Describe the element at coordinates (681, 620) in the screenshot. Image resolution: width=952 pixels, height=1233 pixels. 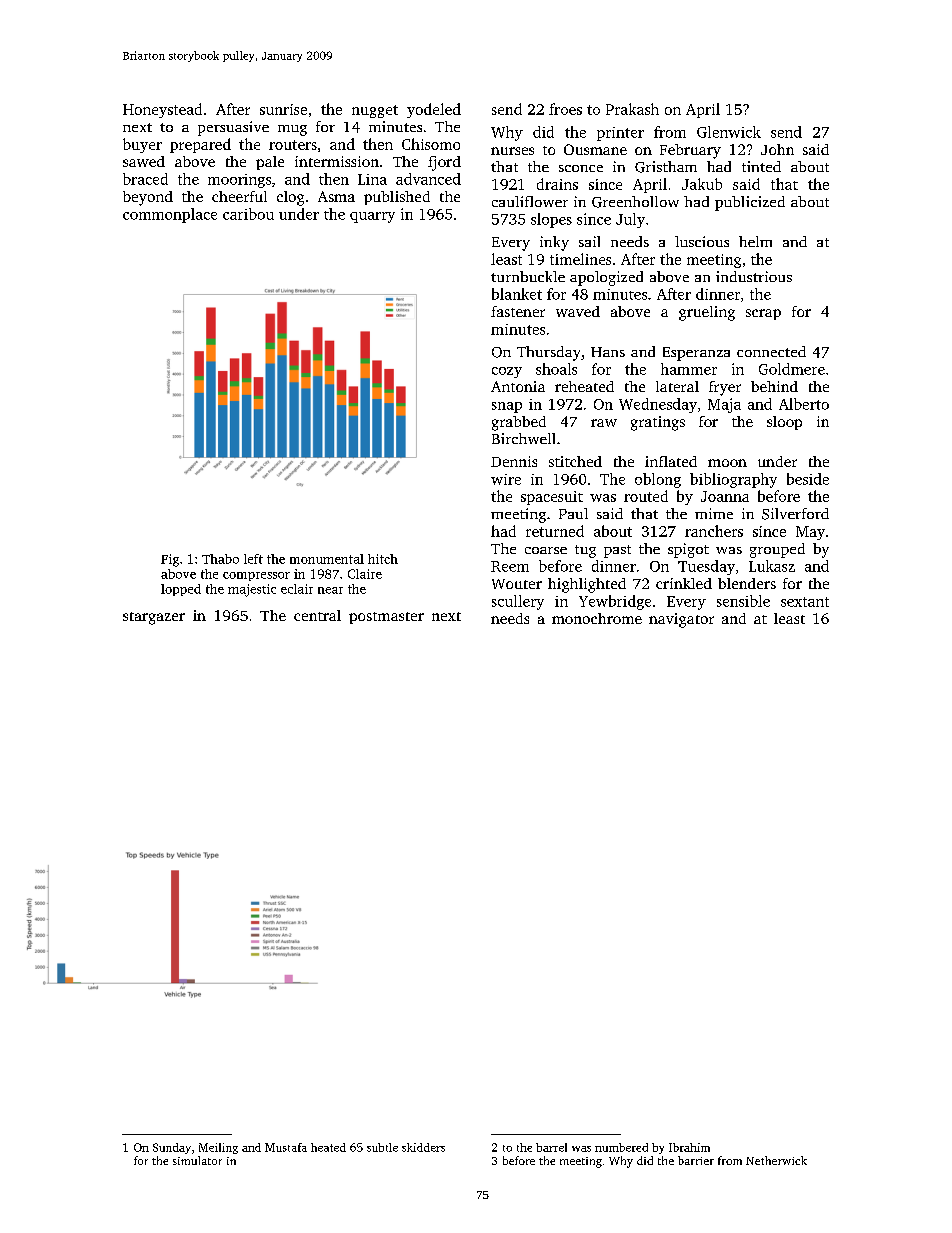
I see `navigator` at that location.
